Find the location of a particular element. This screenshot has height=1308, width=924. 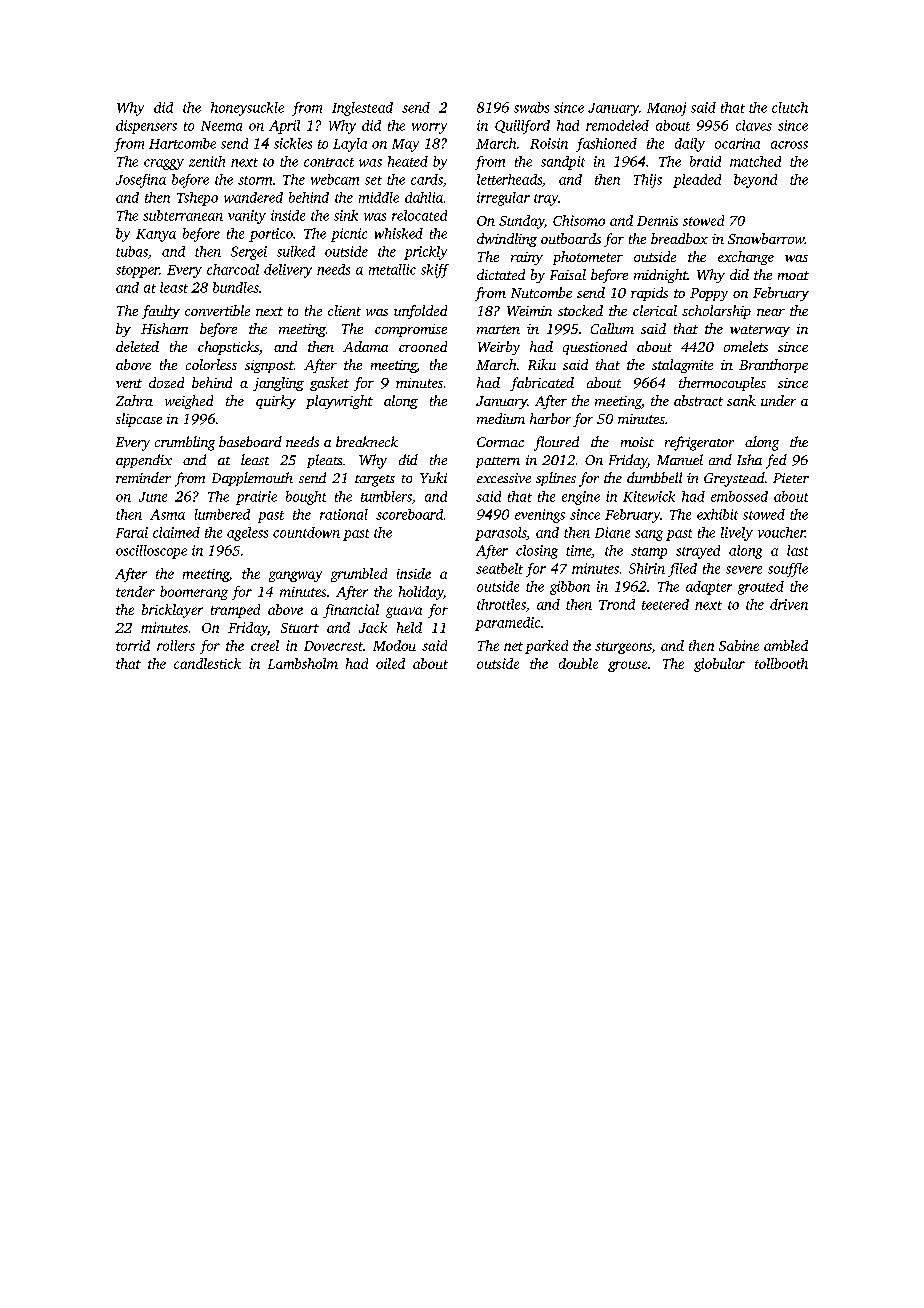

omelets is located at coordinates (746, 346).
